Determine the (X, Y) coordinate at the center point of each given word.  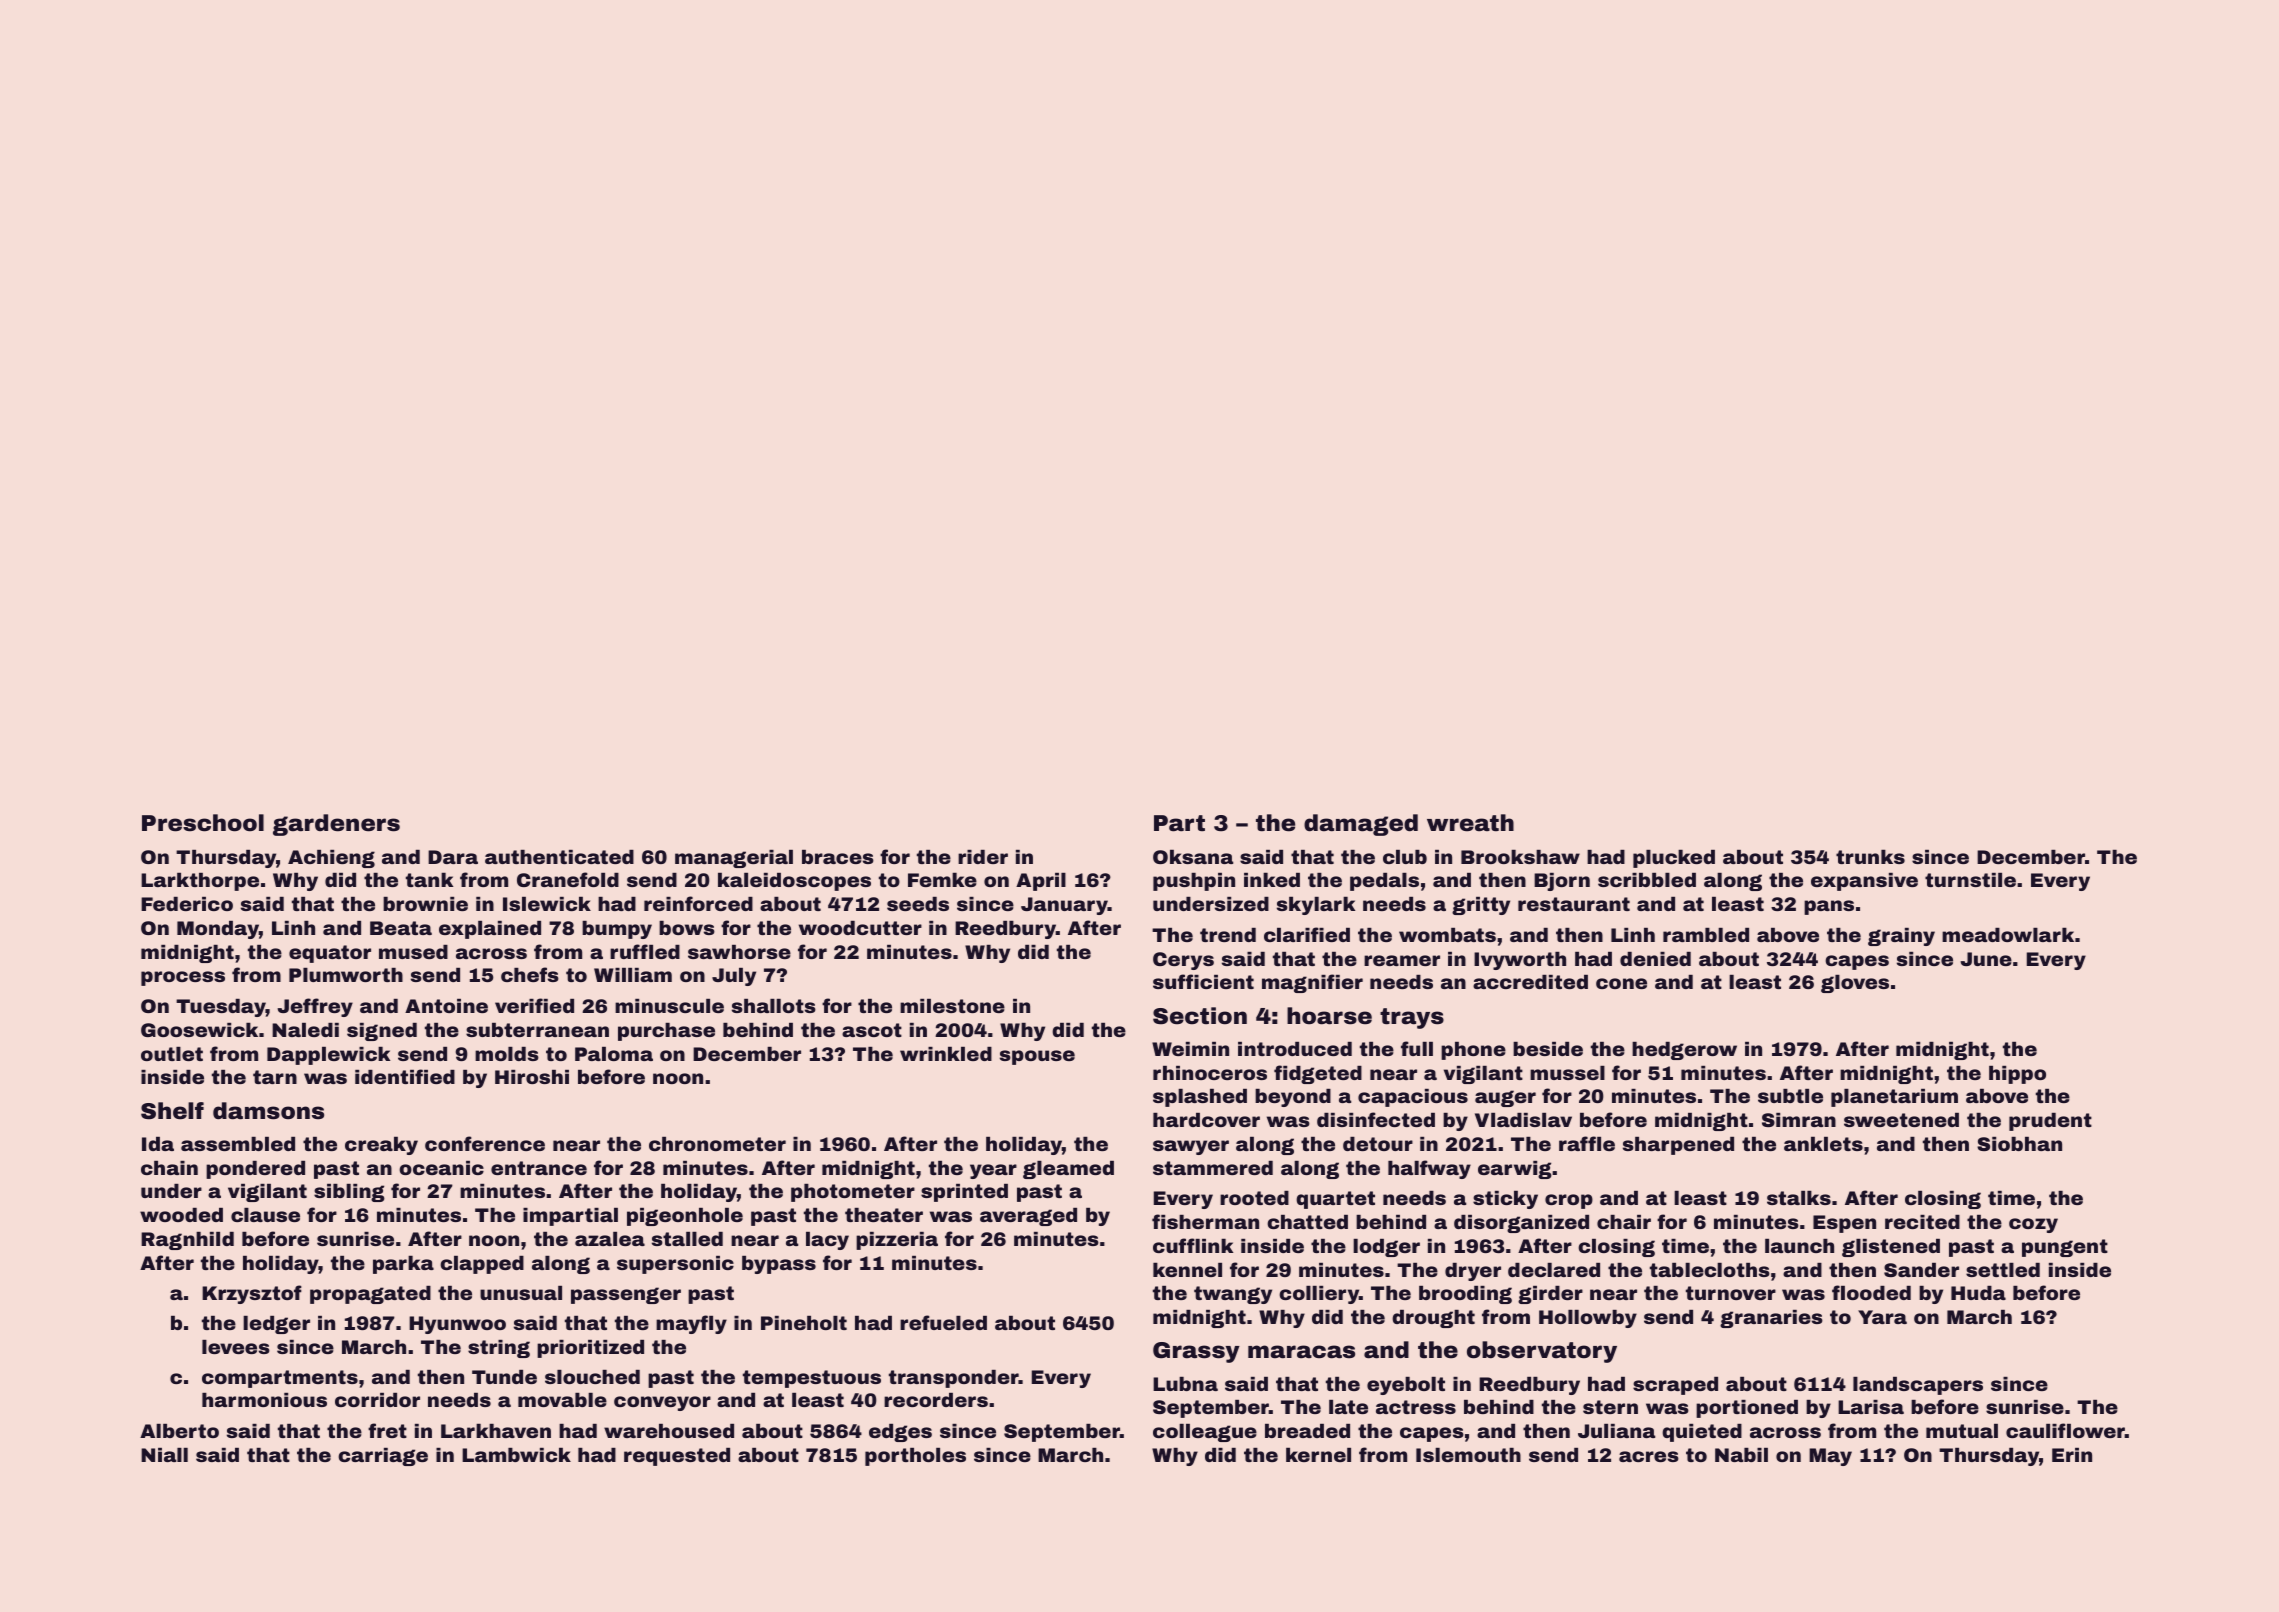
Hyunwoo (457, 1325)
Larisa (1871, 1407)
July (734, 977)
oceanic (441, 1168)
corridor (377, 1400)
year (993, 1171)
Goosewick (199, 1029)
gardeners (336, 825)
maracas (1301, 1352)
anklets (1823, 1143)
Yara (1882, 1317)
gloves (1855, 984)
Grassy (1196, 1352)
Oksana (1193, 856)
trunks (1870, 856)
